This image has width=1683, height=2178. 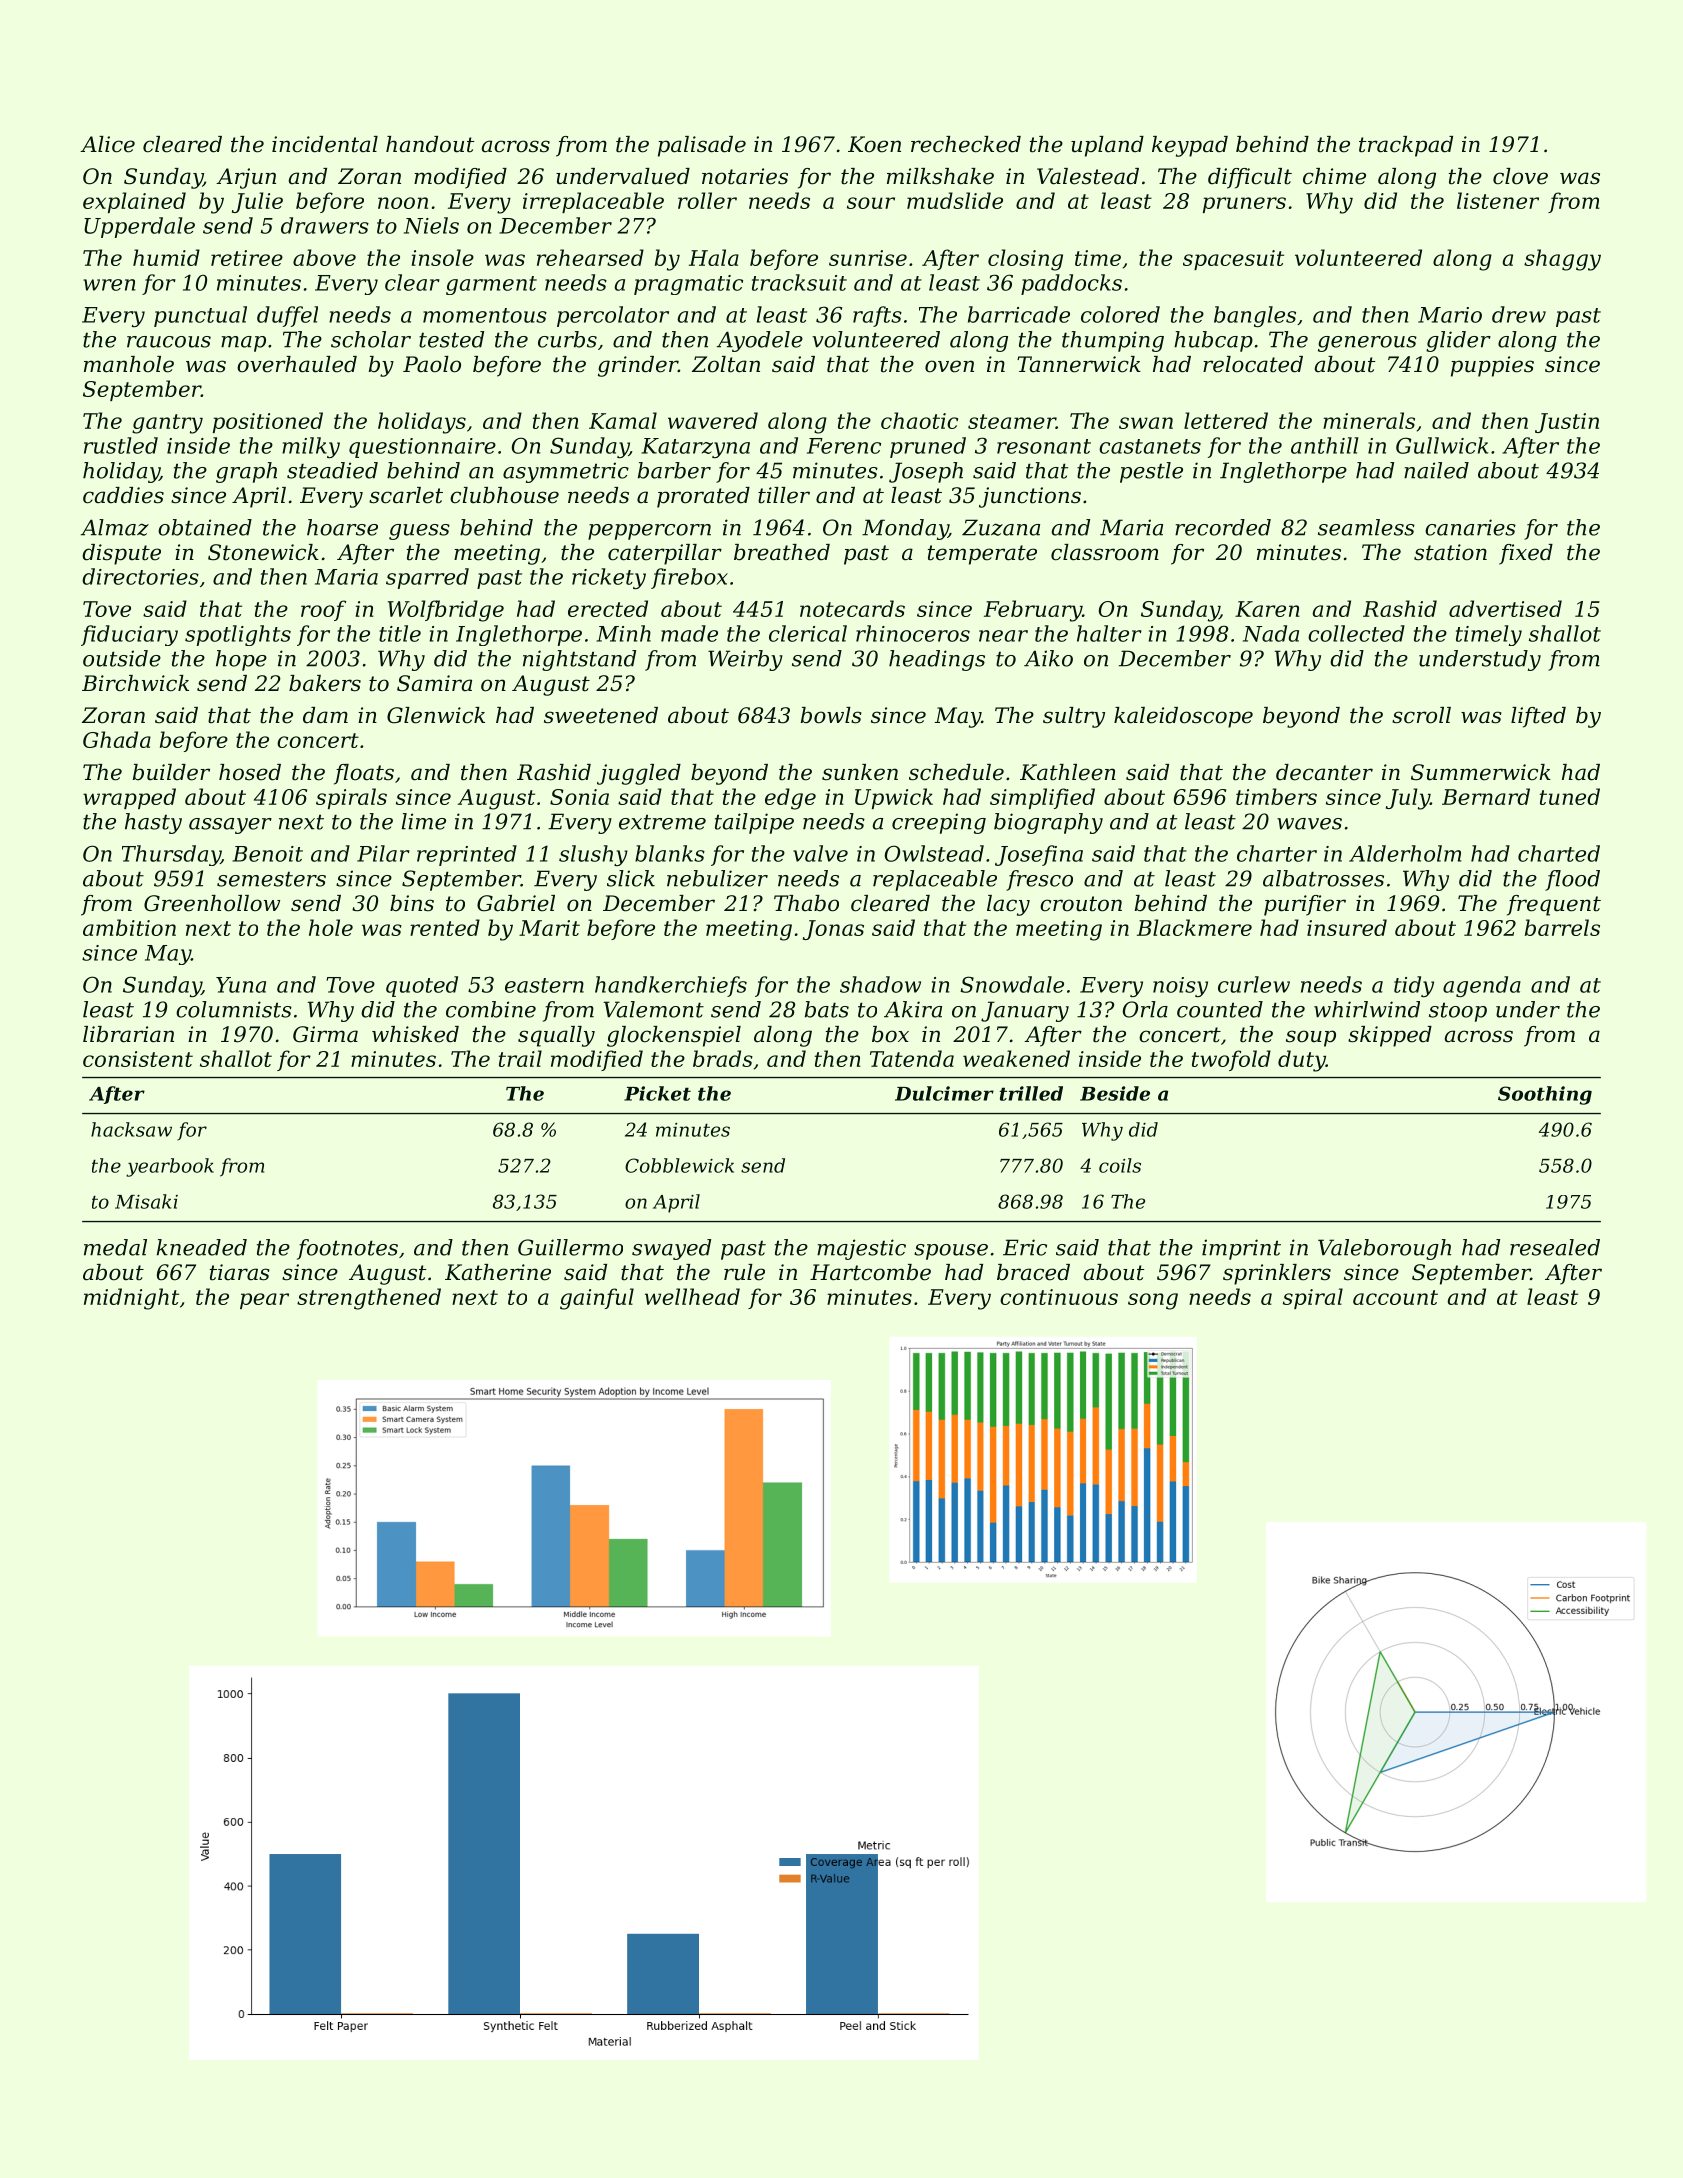 I want to click on yearbook, so click(x=170, y=1167).
